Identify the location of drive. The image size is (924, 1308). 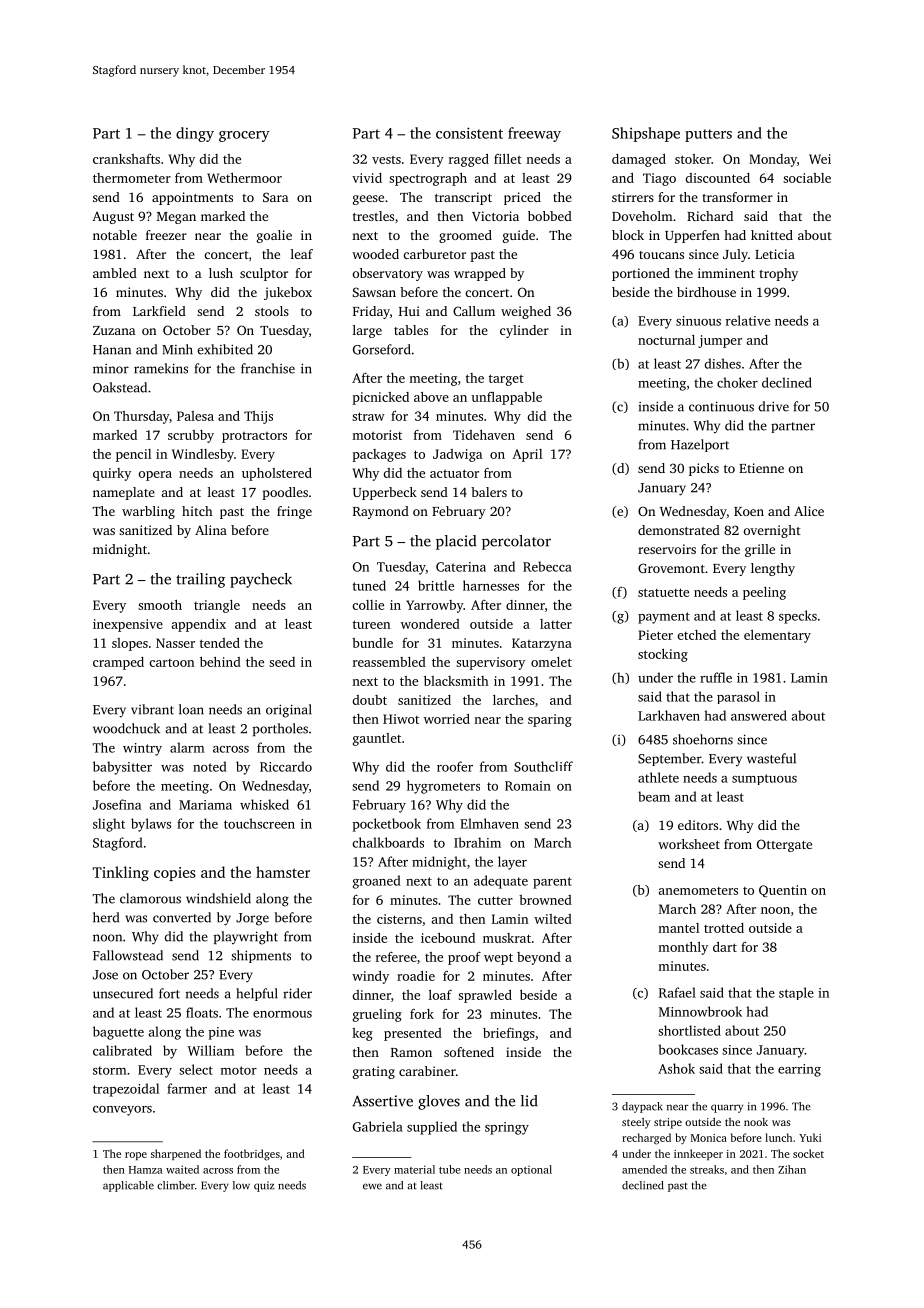
(774, 406).
